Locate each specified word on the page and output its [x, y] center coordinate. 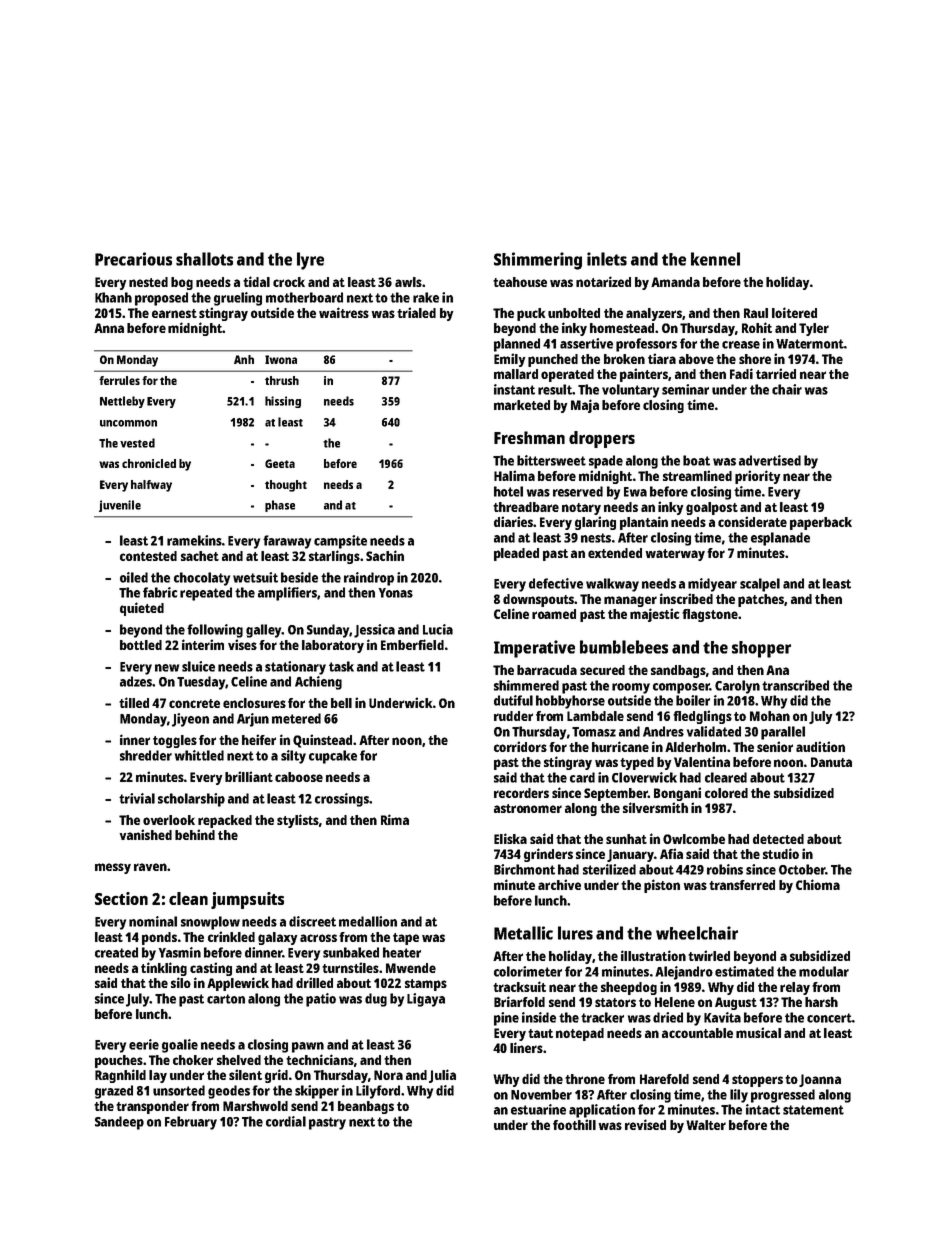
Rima [395, 819]
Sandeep [119, 1123]
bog [182, 283]
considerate [752, 521]
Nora [388, 1075]
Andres [663, 731]
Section [121, 898]
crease [741, 345]
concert [829, 1018]
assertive [586, 343]
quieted [142, 609]
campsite [340, 542]
